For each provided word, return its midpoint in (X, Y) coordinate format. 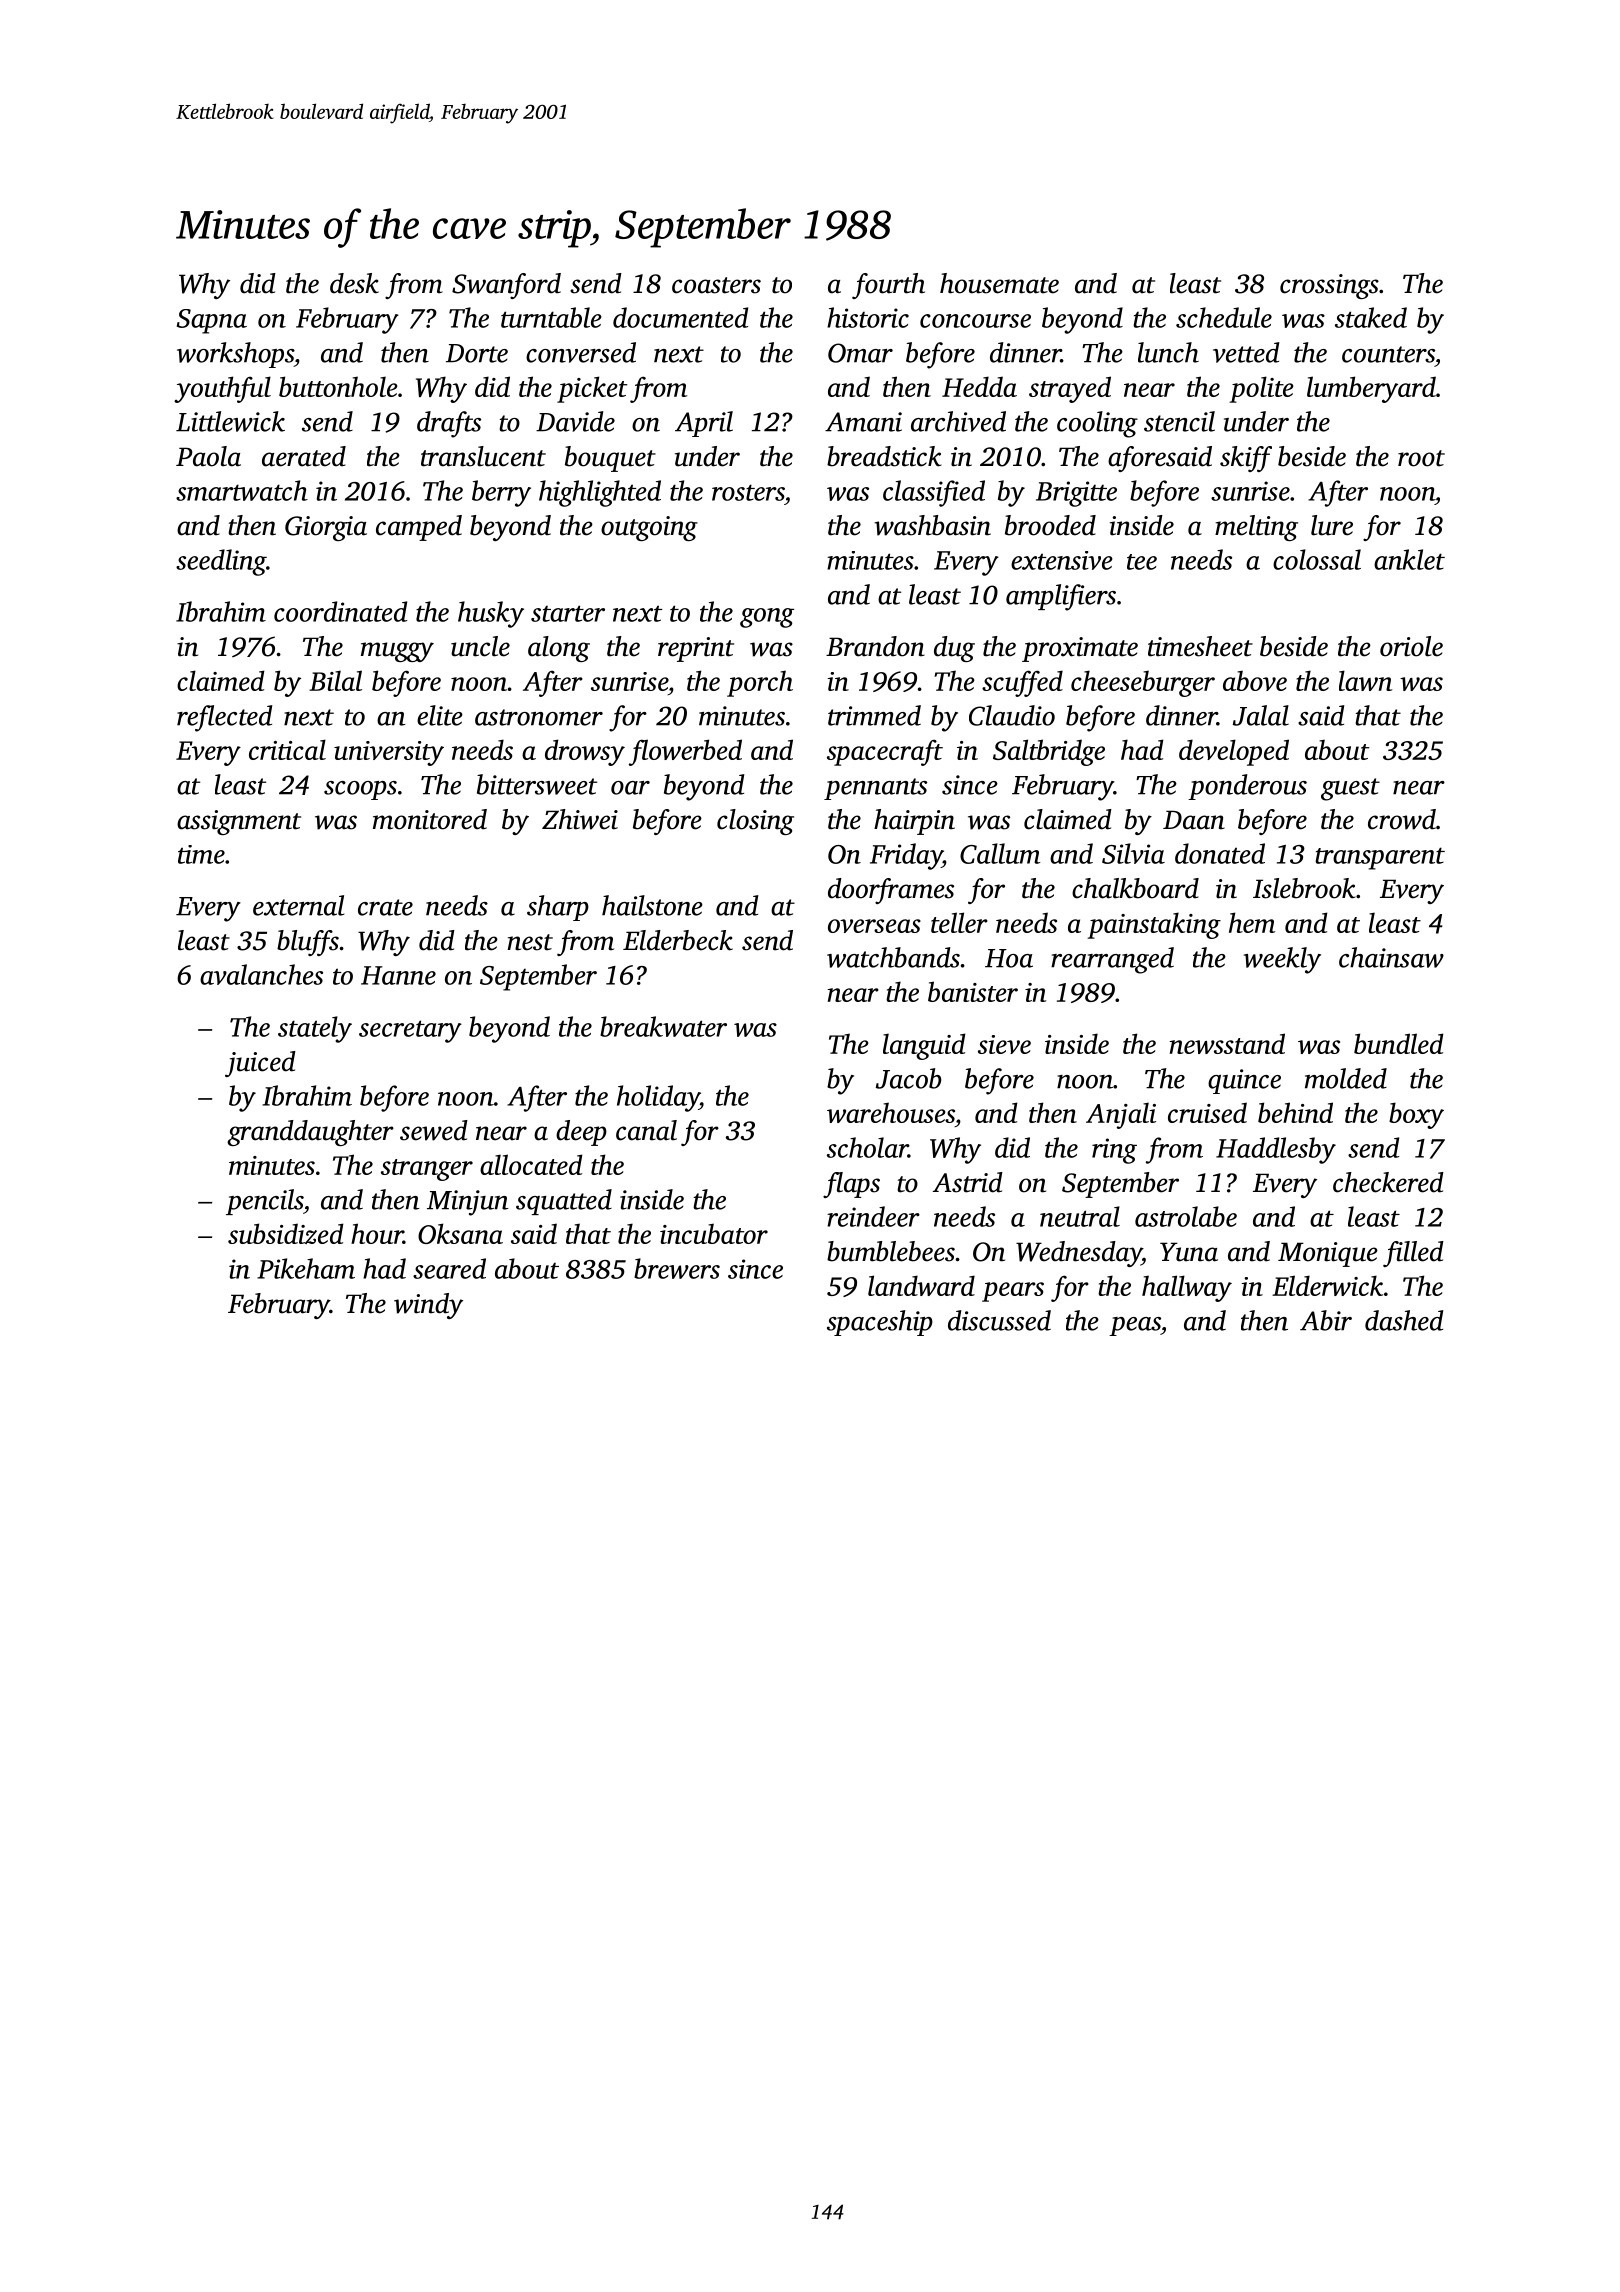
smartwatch (242, 490)
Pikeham (306, 1268)
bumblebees (891, 1251)
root (1421, 458)
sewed (434, 1130)
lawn (1365, 680)
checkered (1388, 1182)
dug (954, 649)
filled (1413, 1254)
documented (680, 317)
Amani (863, 422)
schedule (1224, 317)
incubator (714, 1233)
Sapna (212, 321)
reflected (225, 718)
